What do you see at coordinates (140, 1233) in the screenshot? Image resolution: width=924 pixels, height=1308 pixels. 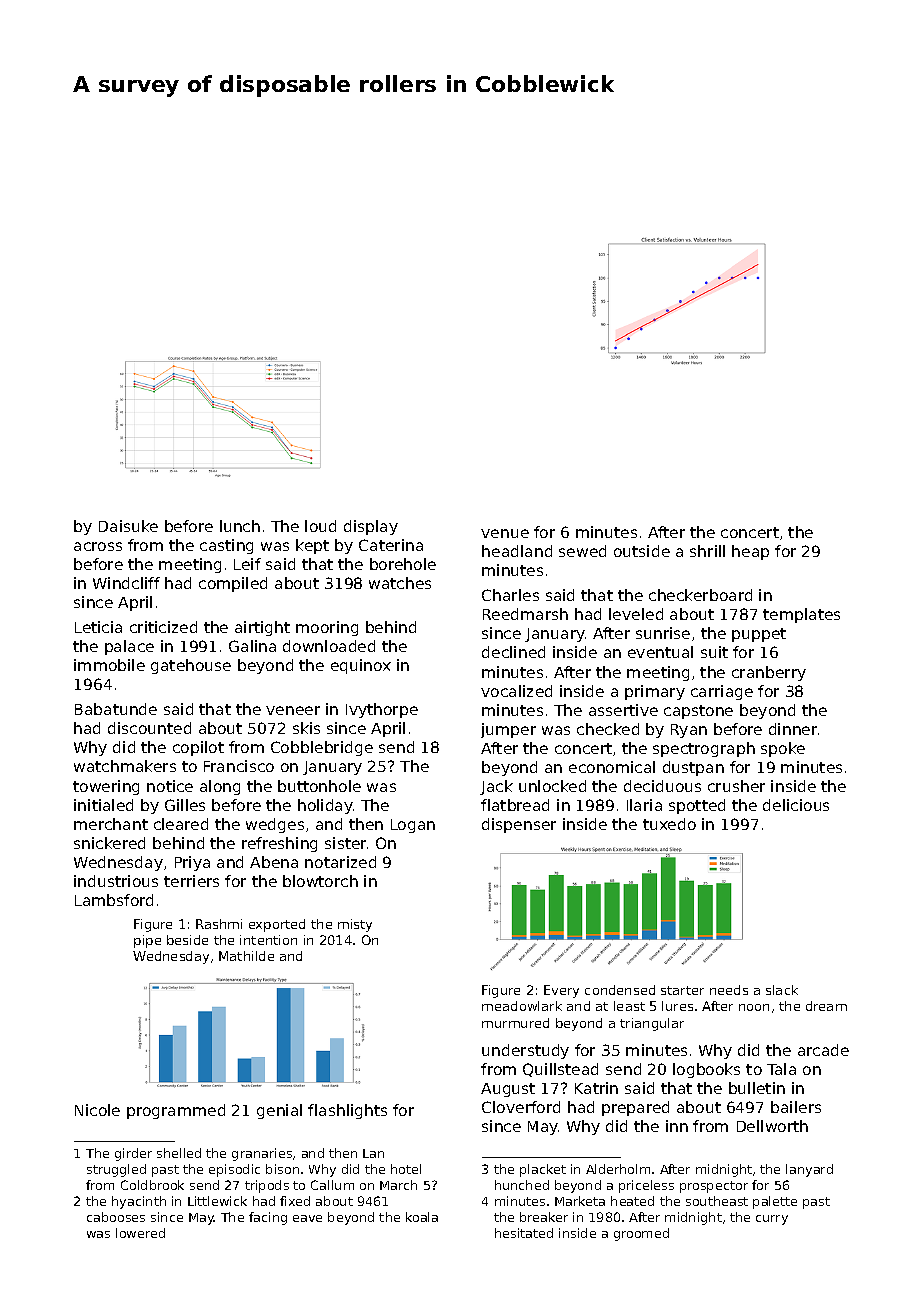 I see `lowered` at bounding box center [140, 1233].
